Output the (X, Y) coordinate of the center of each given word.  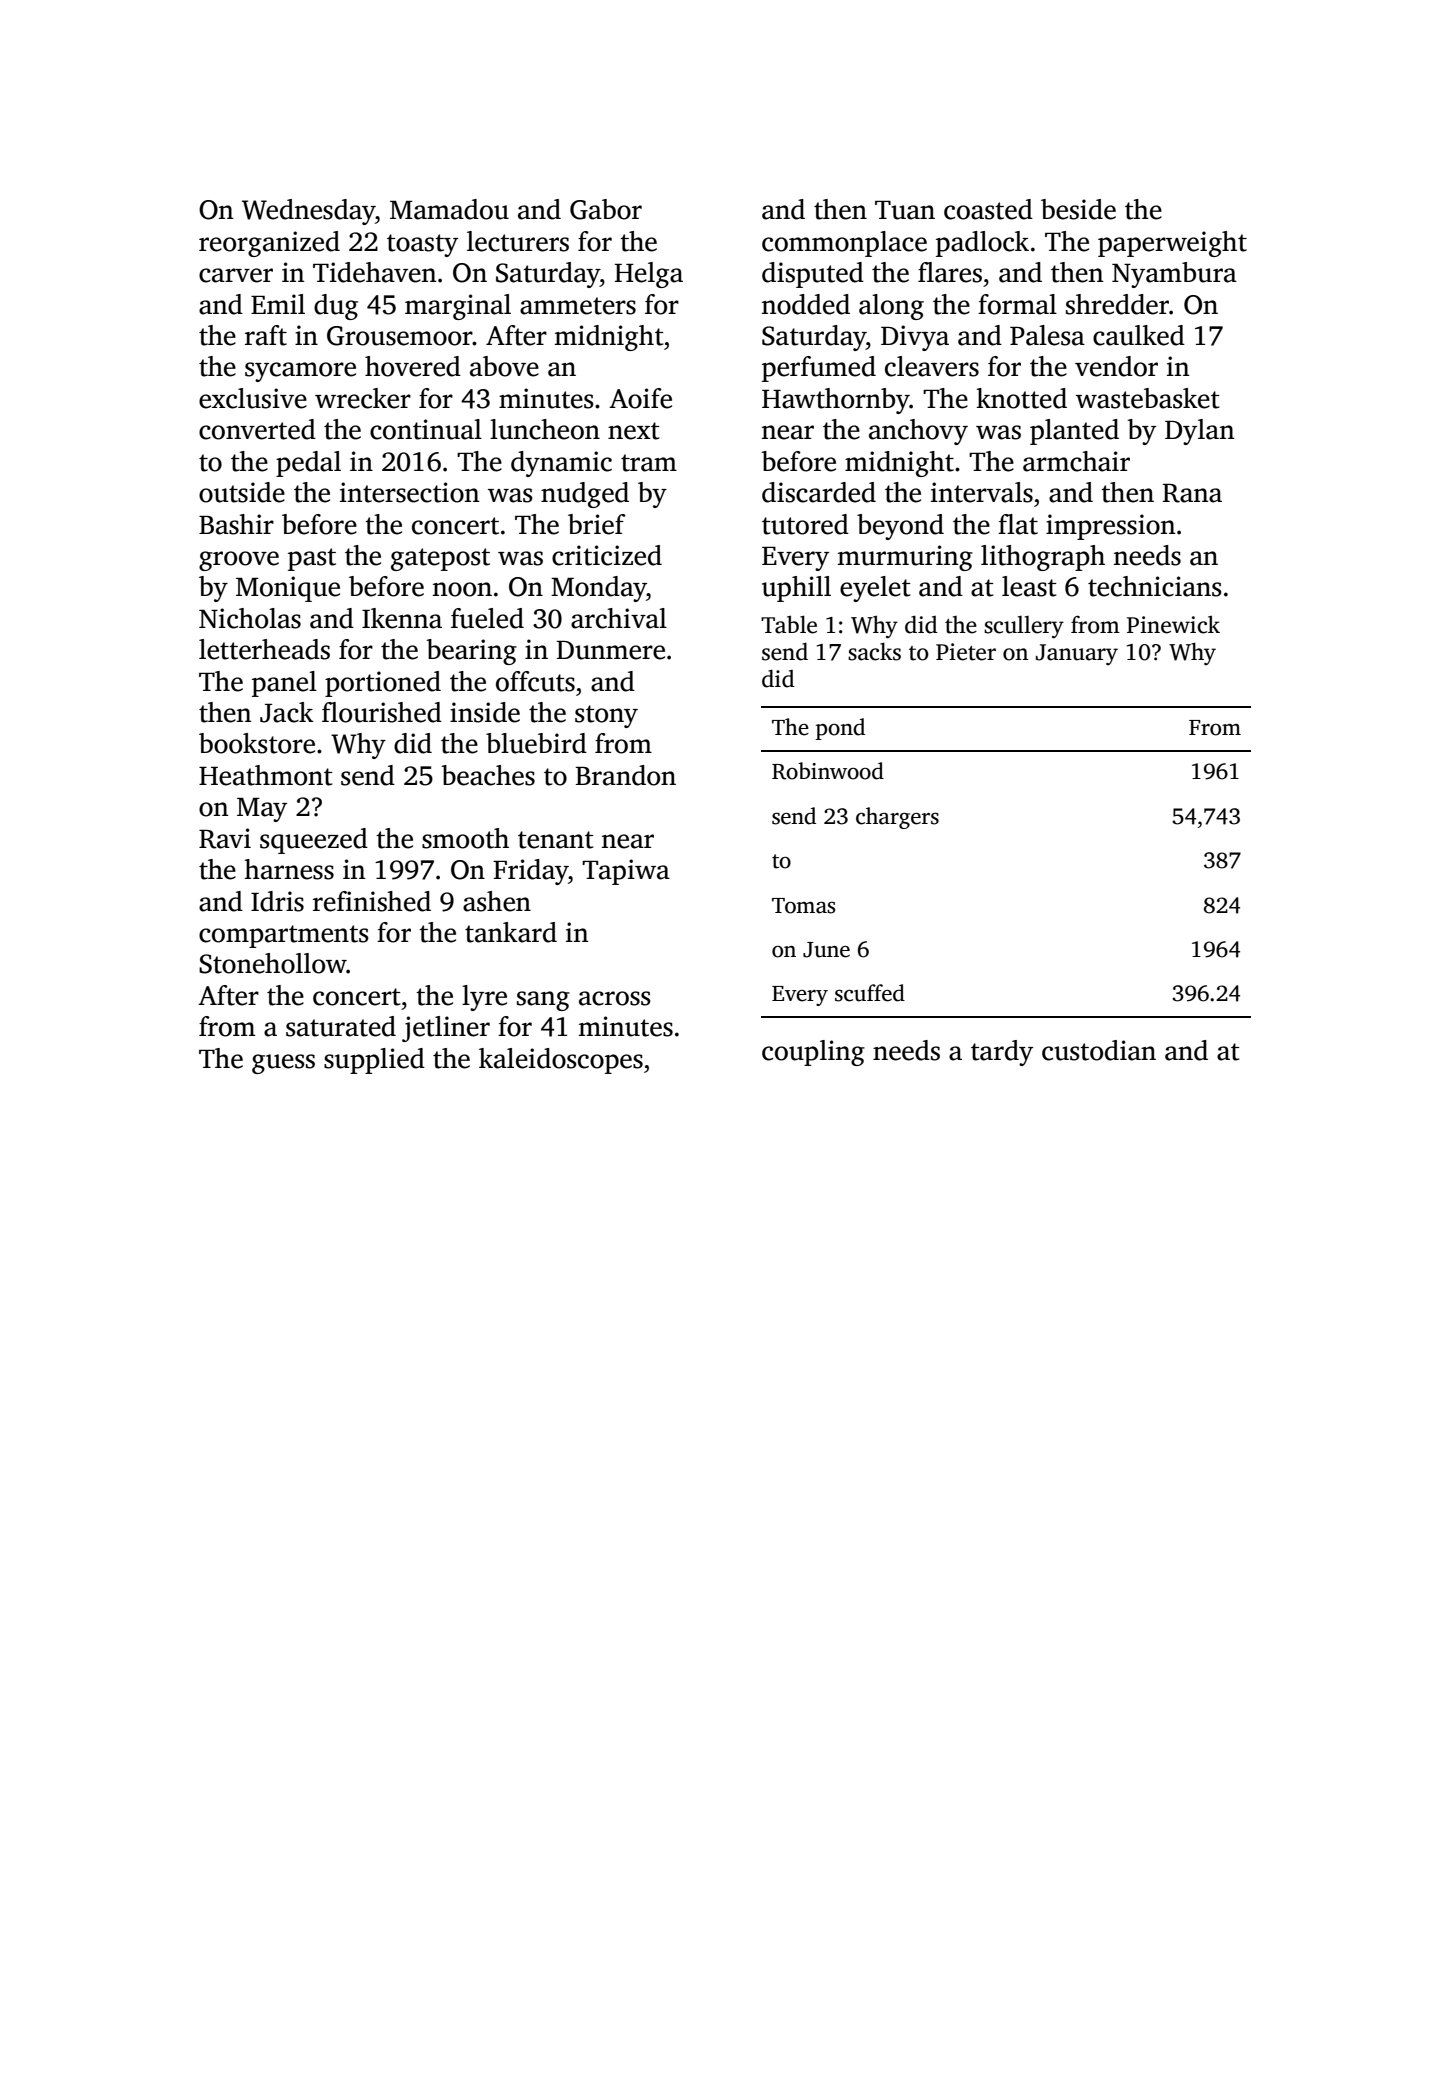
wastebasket (1147, 398)
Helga (649, 275)
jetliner (446, 1029)
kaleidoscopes (561, 1061)
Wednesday (309, 212)
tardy (1002, 1053)
